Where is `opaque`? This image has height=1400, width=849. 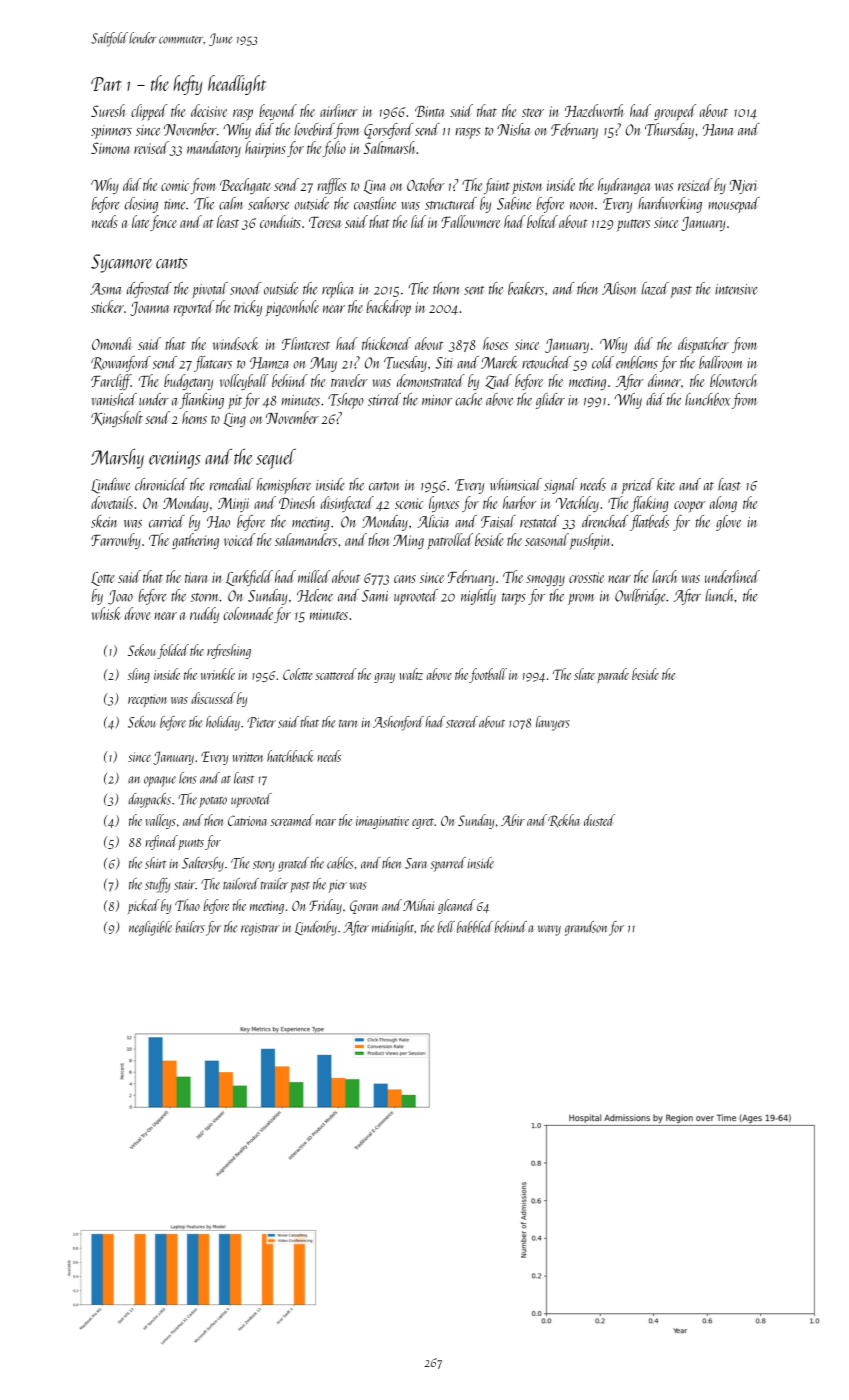 opaque is located at coordinates (160, 781).
